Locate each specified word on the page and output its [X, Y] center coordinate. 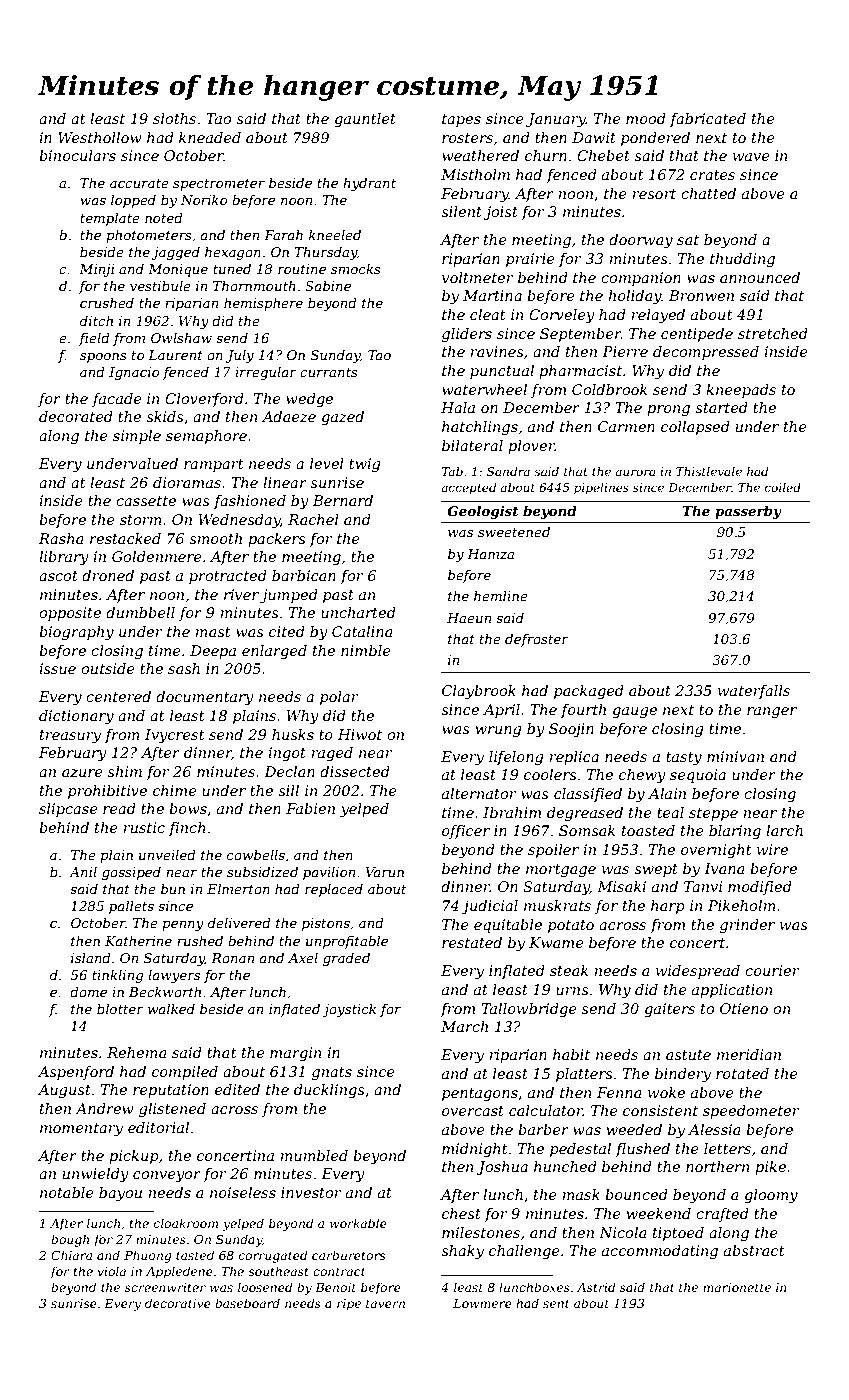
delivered [239, 923]
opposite [70, 614]
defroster [537, 640]
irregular [266, 373]
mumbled [314, 1155]
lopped [133, 201]
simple [137, 437]
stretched [773, 333]
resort [654, 194]
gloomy [771, 1196]
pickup [134, 1157]
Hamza [490, 554]
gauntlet [365, 120]
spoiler [553, 851]
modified [760, 888]
